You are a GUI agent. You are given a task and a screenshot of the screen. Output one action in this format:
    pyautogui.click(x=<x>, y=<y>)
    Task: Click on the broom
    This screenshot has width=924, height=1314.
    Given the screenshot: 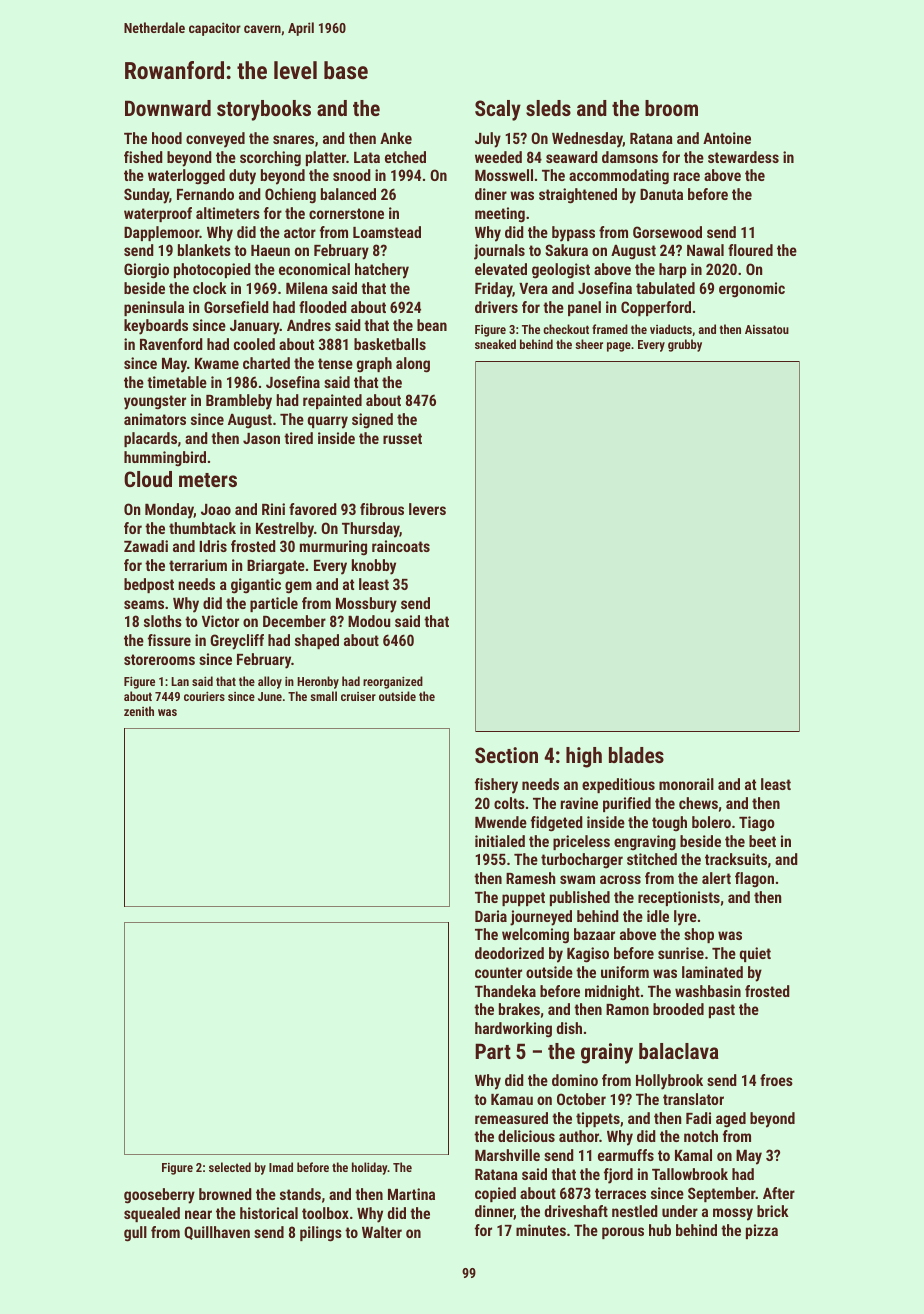 What is the action you would take?
    pyautogui.click(x=671, y=108)
